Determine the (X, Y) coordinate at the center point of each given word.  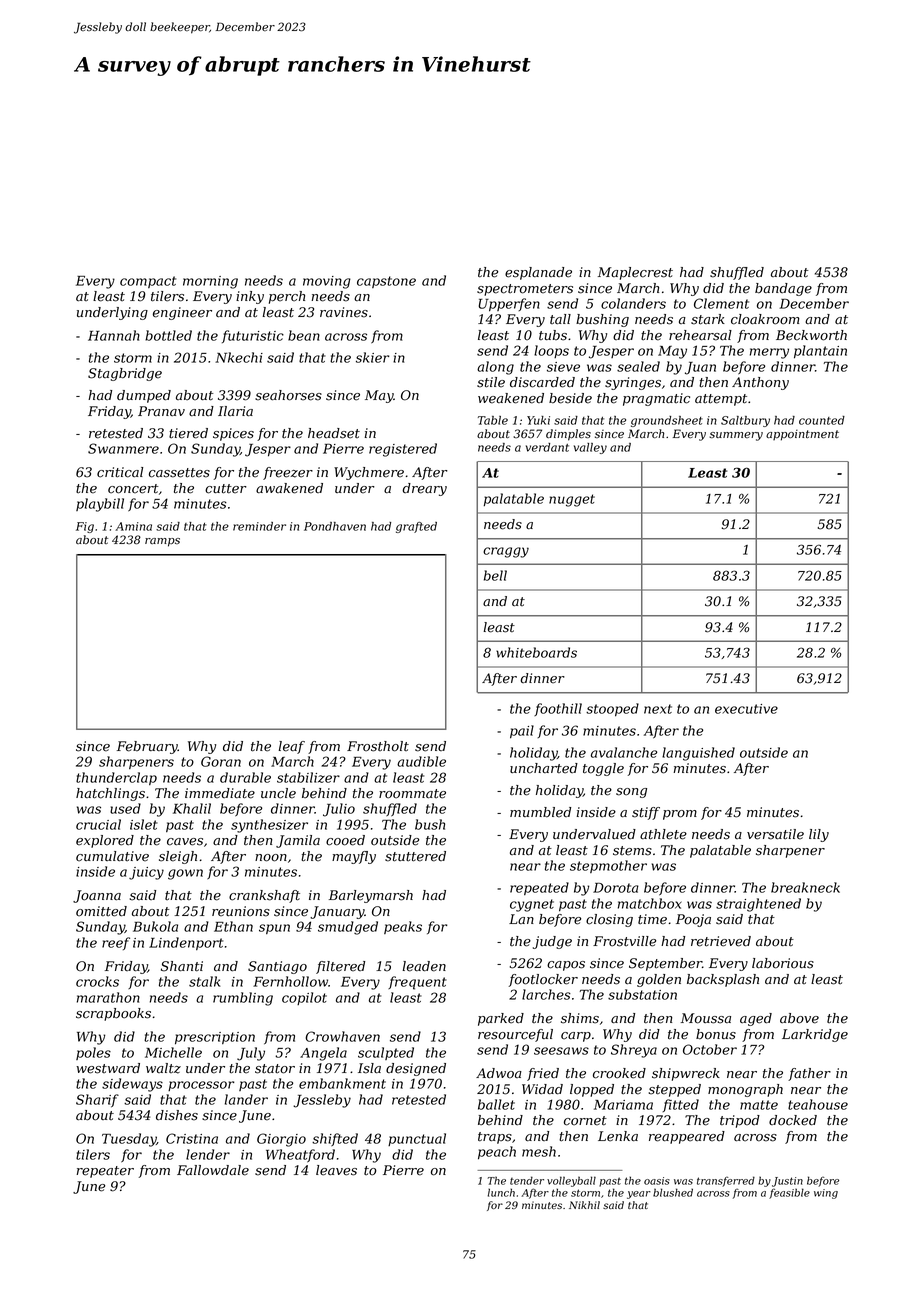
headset (334, 433)
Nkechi (239, 357)
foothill (558, 709)
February (147, 747)
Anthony (760, 383)
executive (746, 709)
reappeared (687, 1137)
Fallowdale (213, 1170)
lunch (501, 1192)
